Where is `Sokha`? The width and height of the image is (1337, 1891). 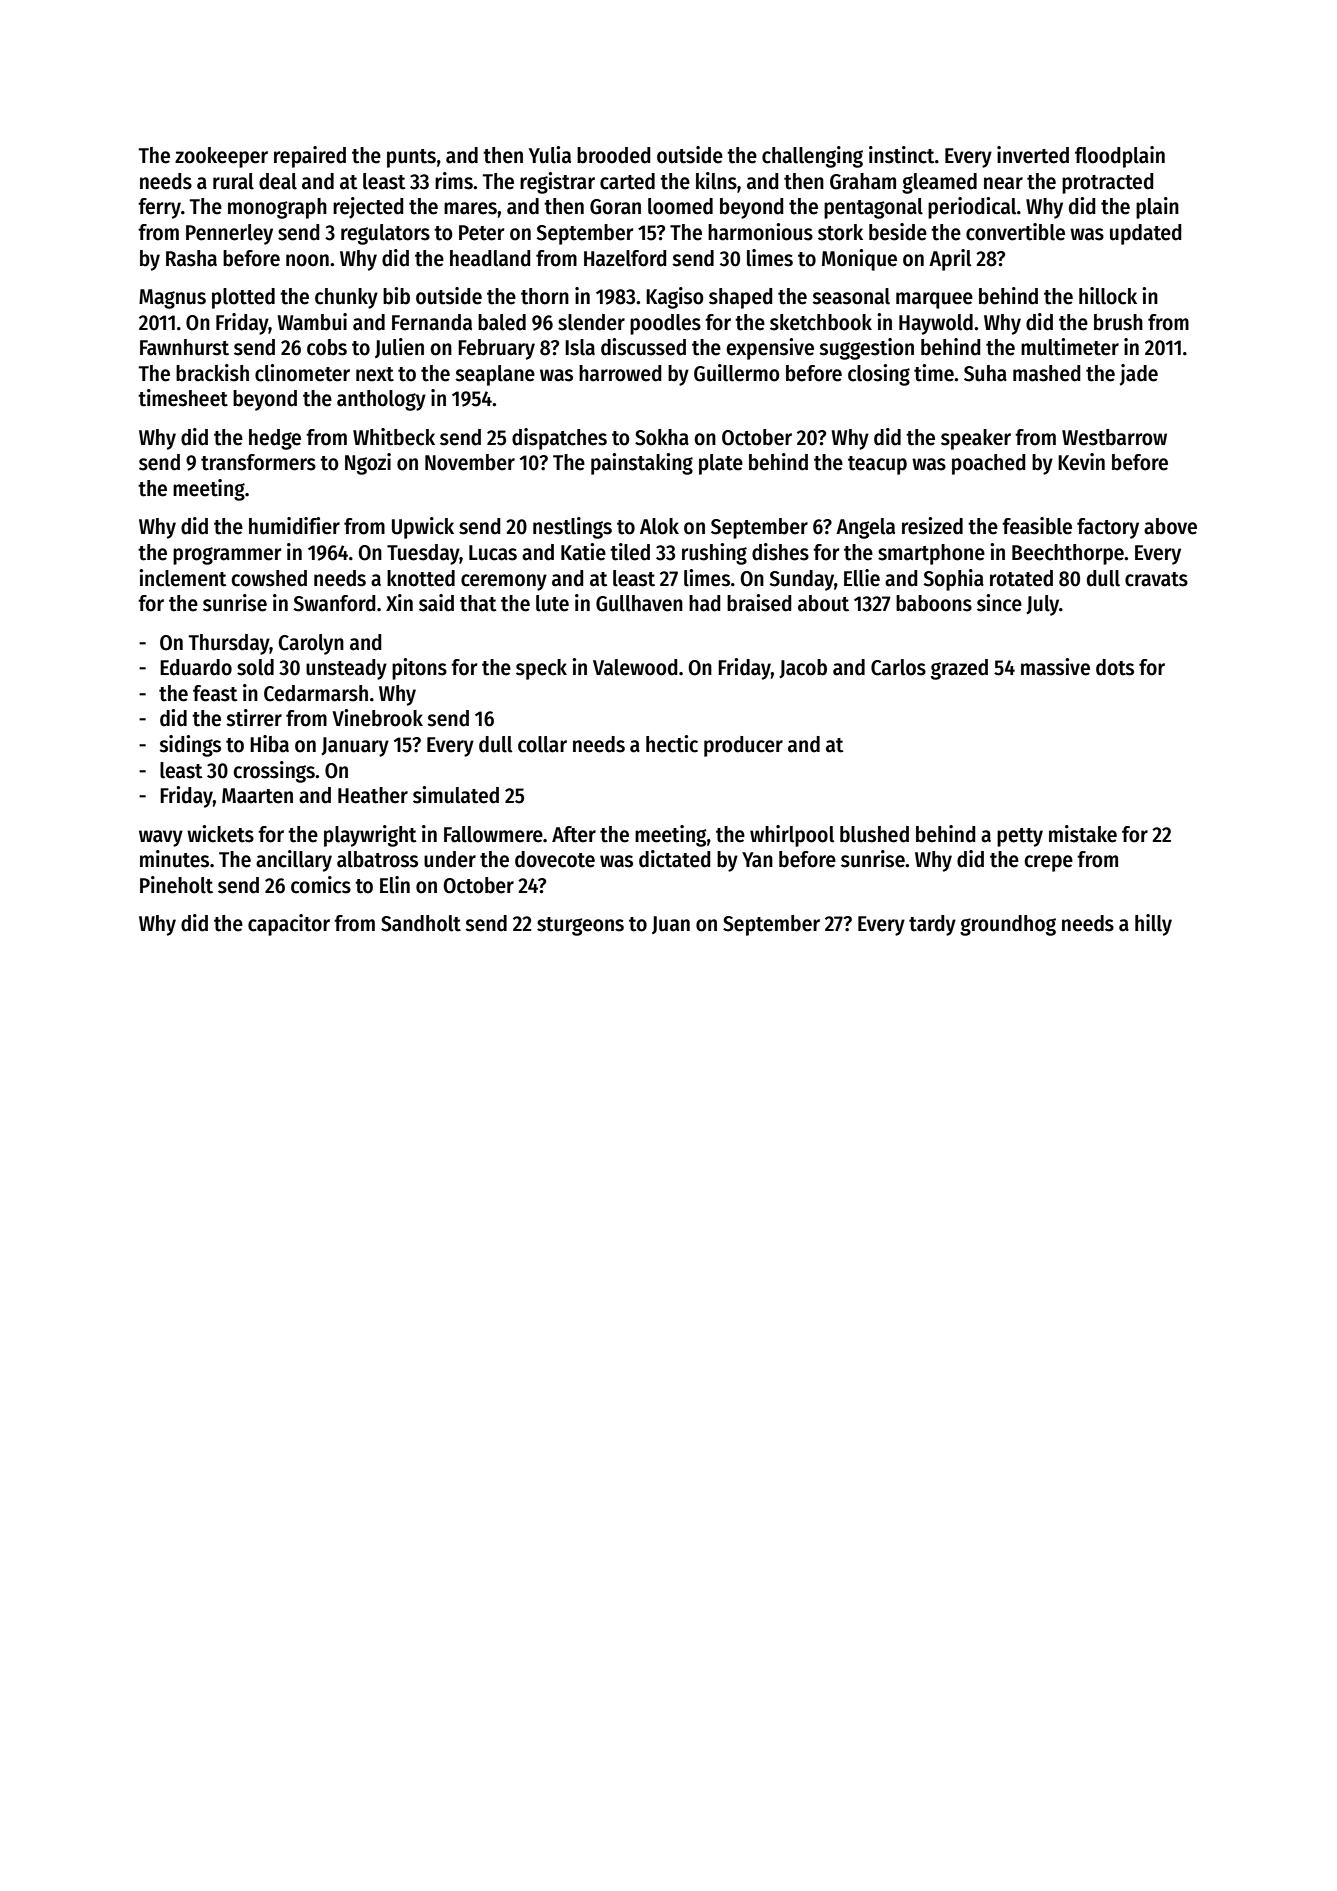
Sokha is located at coordinates (662, 437).
